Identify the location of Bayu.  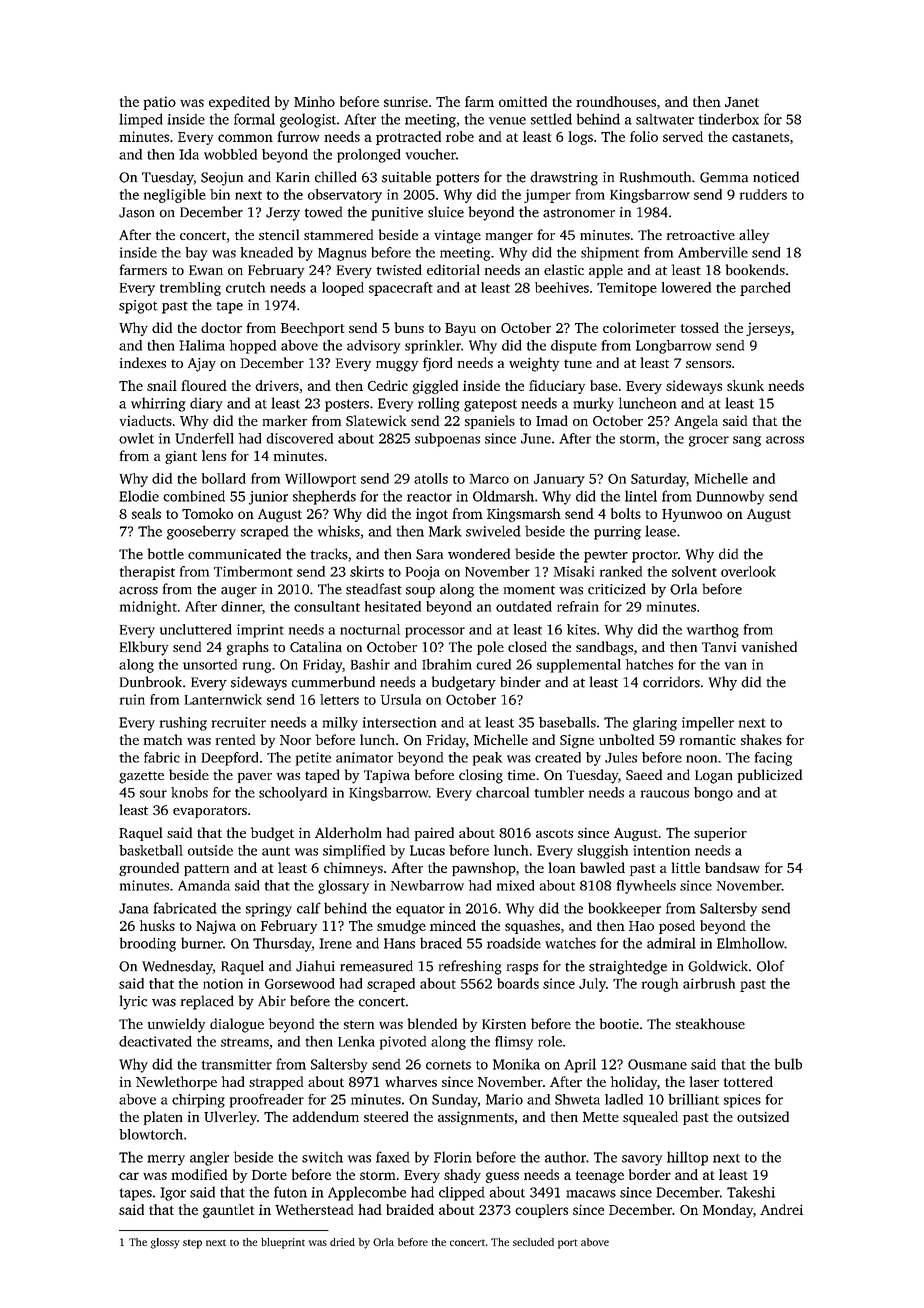
(460, 329).
